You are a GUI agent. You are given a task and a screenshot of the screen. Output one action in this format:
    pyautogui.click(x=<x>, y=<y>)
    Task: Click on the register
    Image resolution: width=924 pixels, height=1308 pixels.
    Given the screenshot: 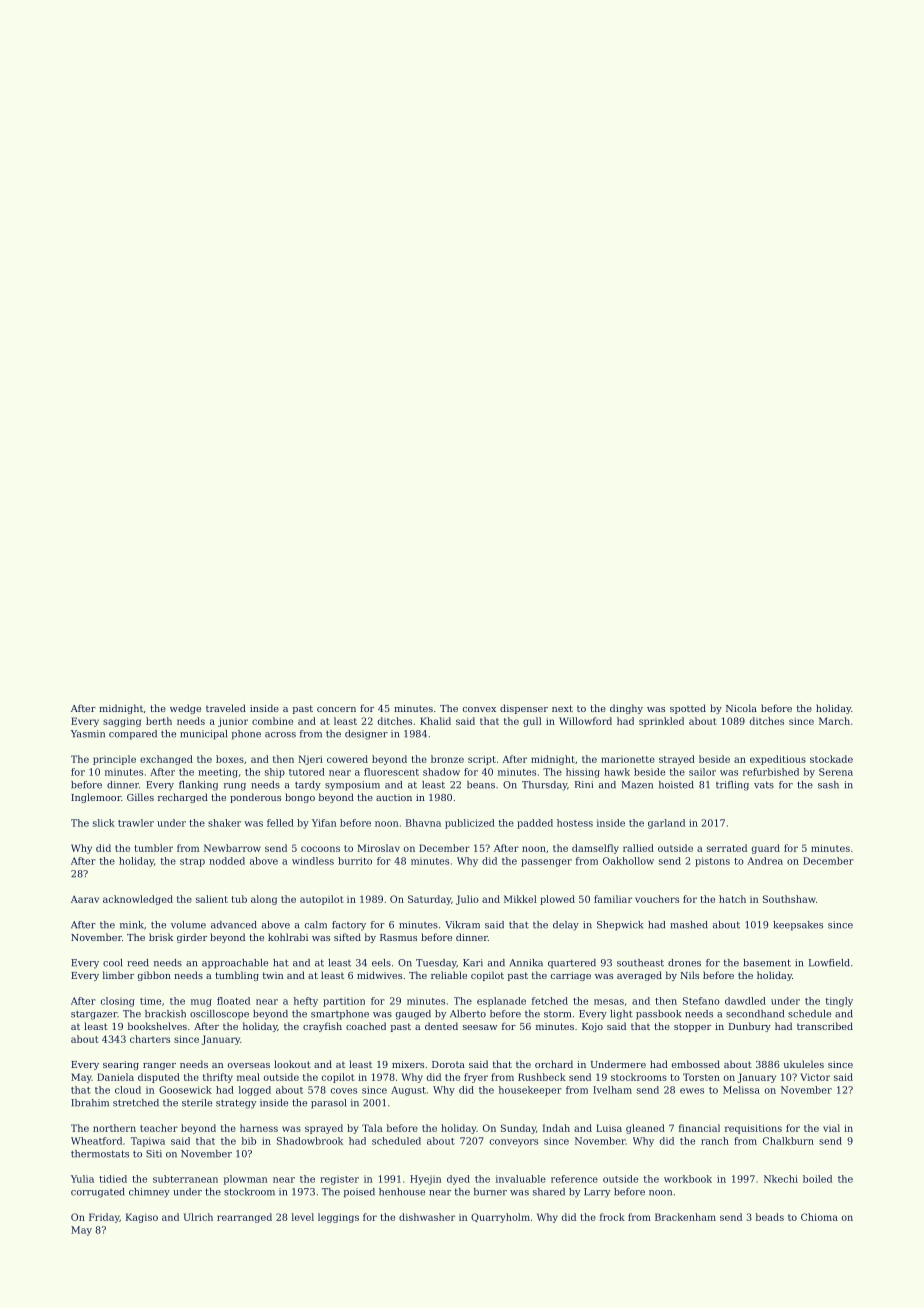 What is the action you would take?
    pyautogui.click(x=339, y=1180)
